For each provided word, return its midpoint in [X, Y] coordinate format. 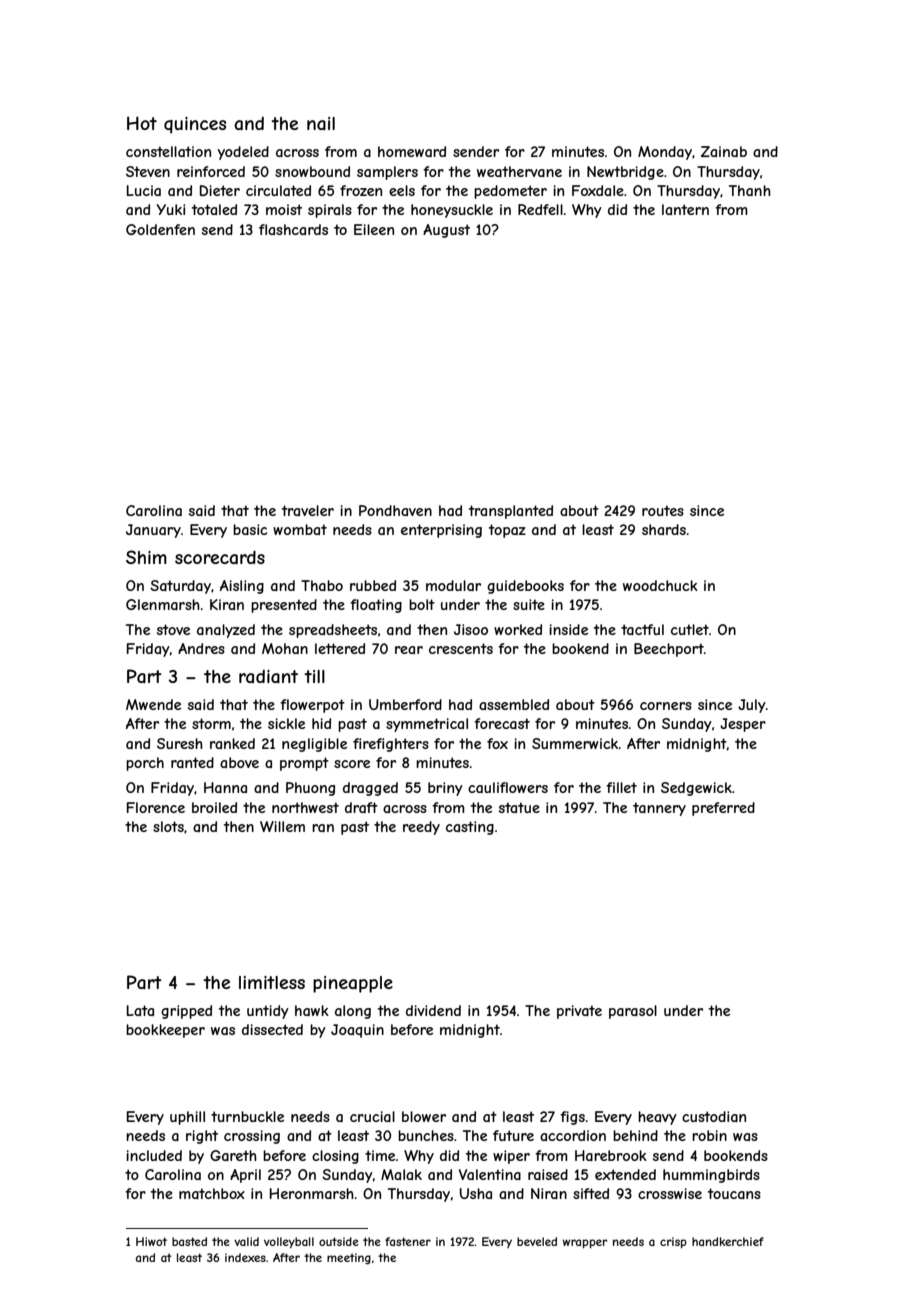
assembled [514, 704]
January [153, 531]
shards [664, 529]
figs [572, 1118]
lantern [685, 209]
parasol [633, 1012]
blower [424, 1116]
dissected [272, 1029]
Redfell [540, 209]
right [202, 1137]
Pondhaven [395, 510]
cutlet [690, 629]
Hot [142, 123]
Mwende [153, 704]
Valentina [490, 1174]
